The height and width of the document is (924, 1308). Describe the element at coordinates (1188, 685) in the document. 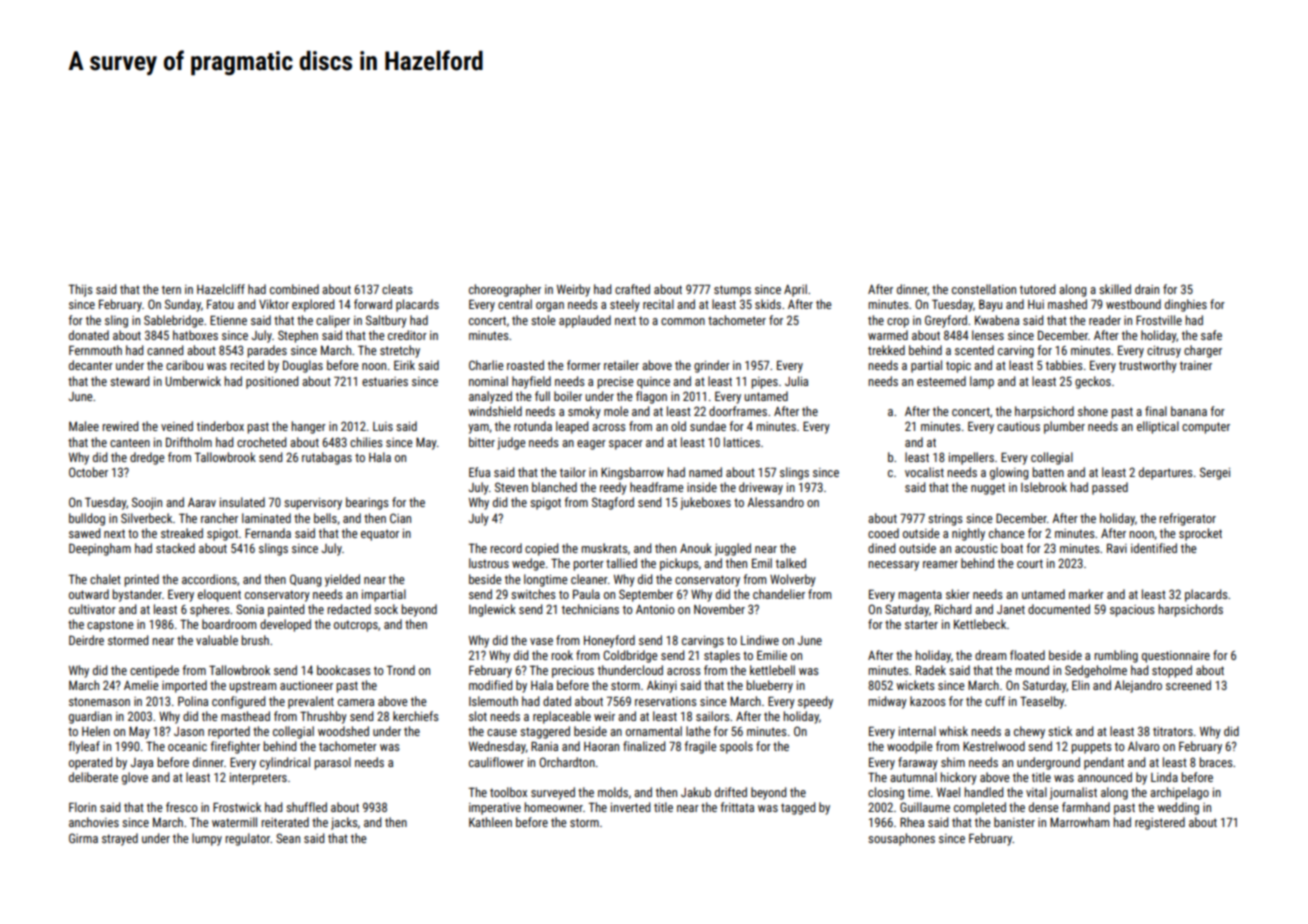

I see `screened` at that location.
